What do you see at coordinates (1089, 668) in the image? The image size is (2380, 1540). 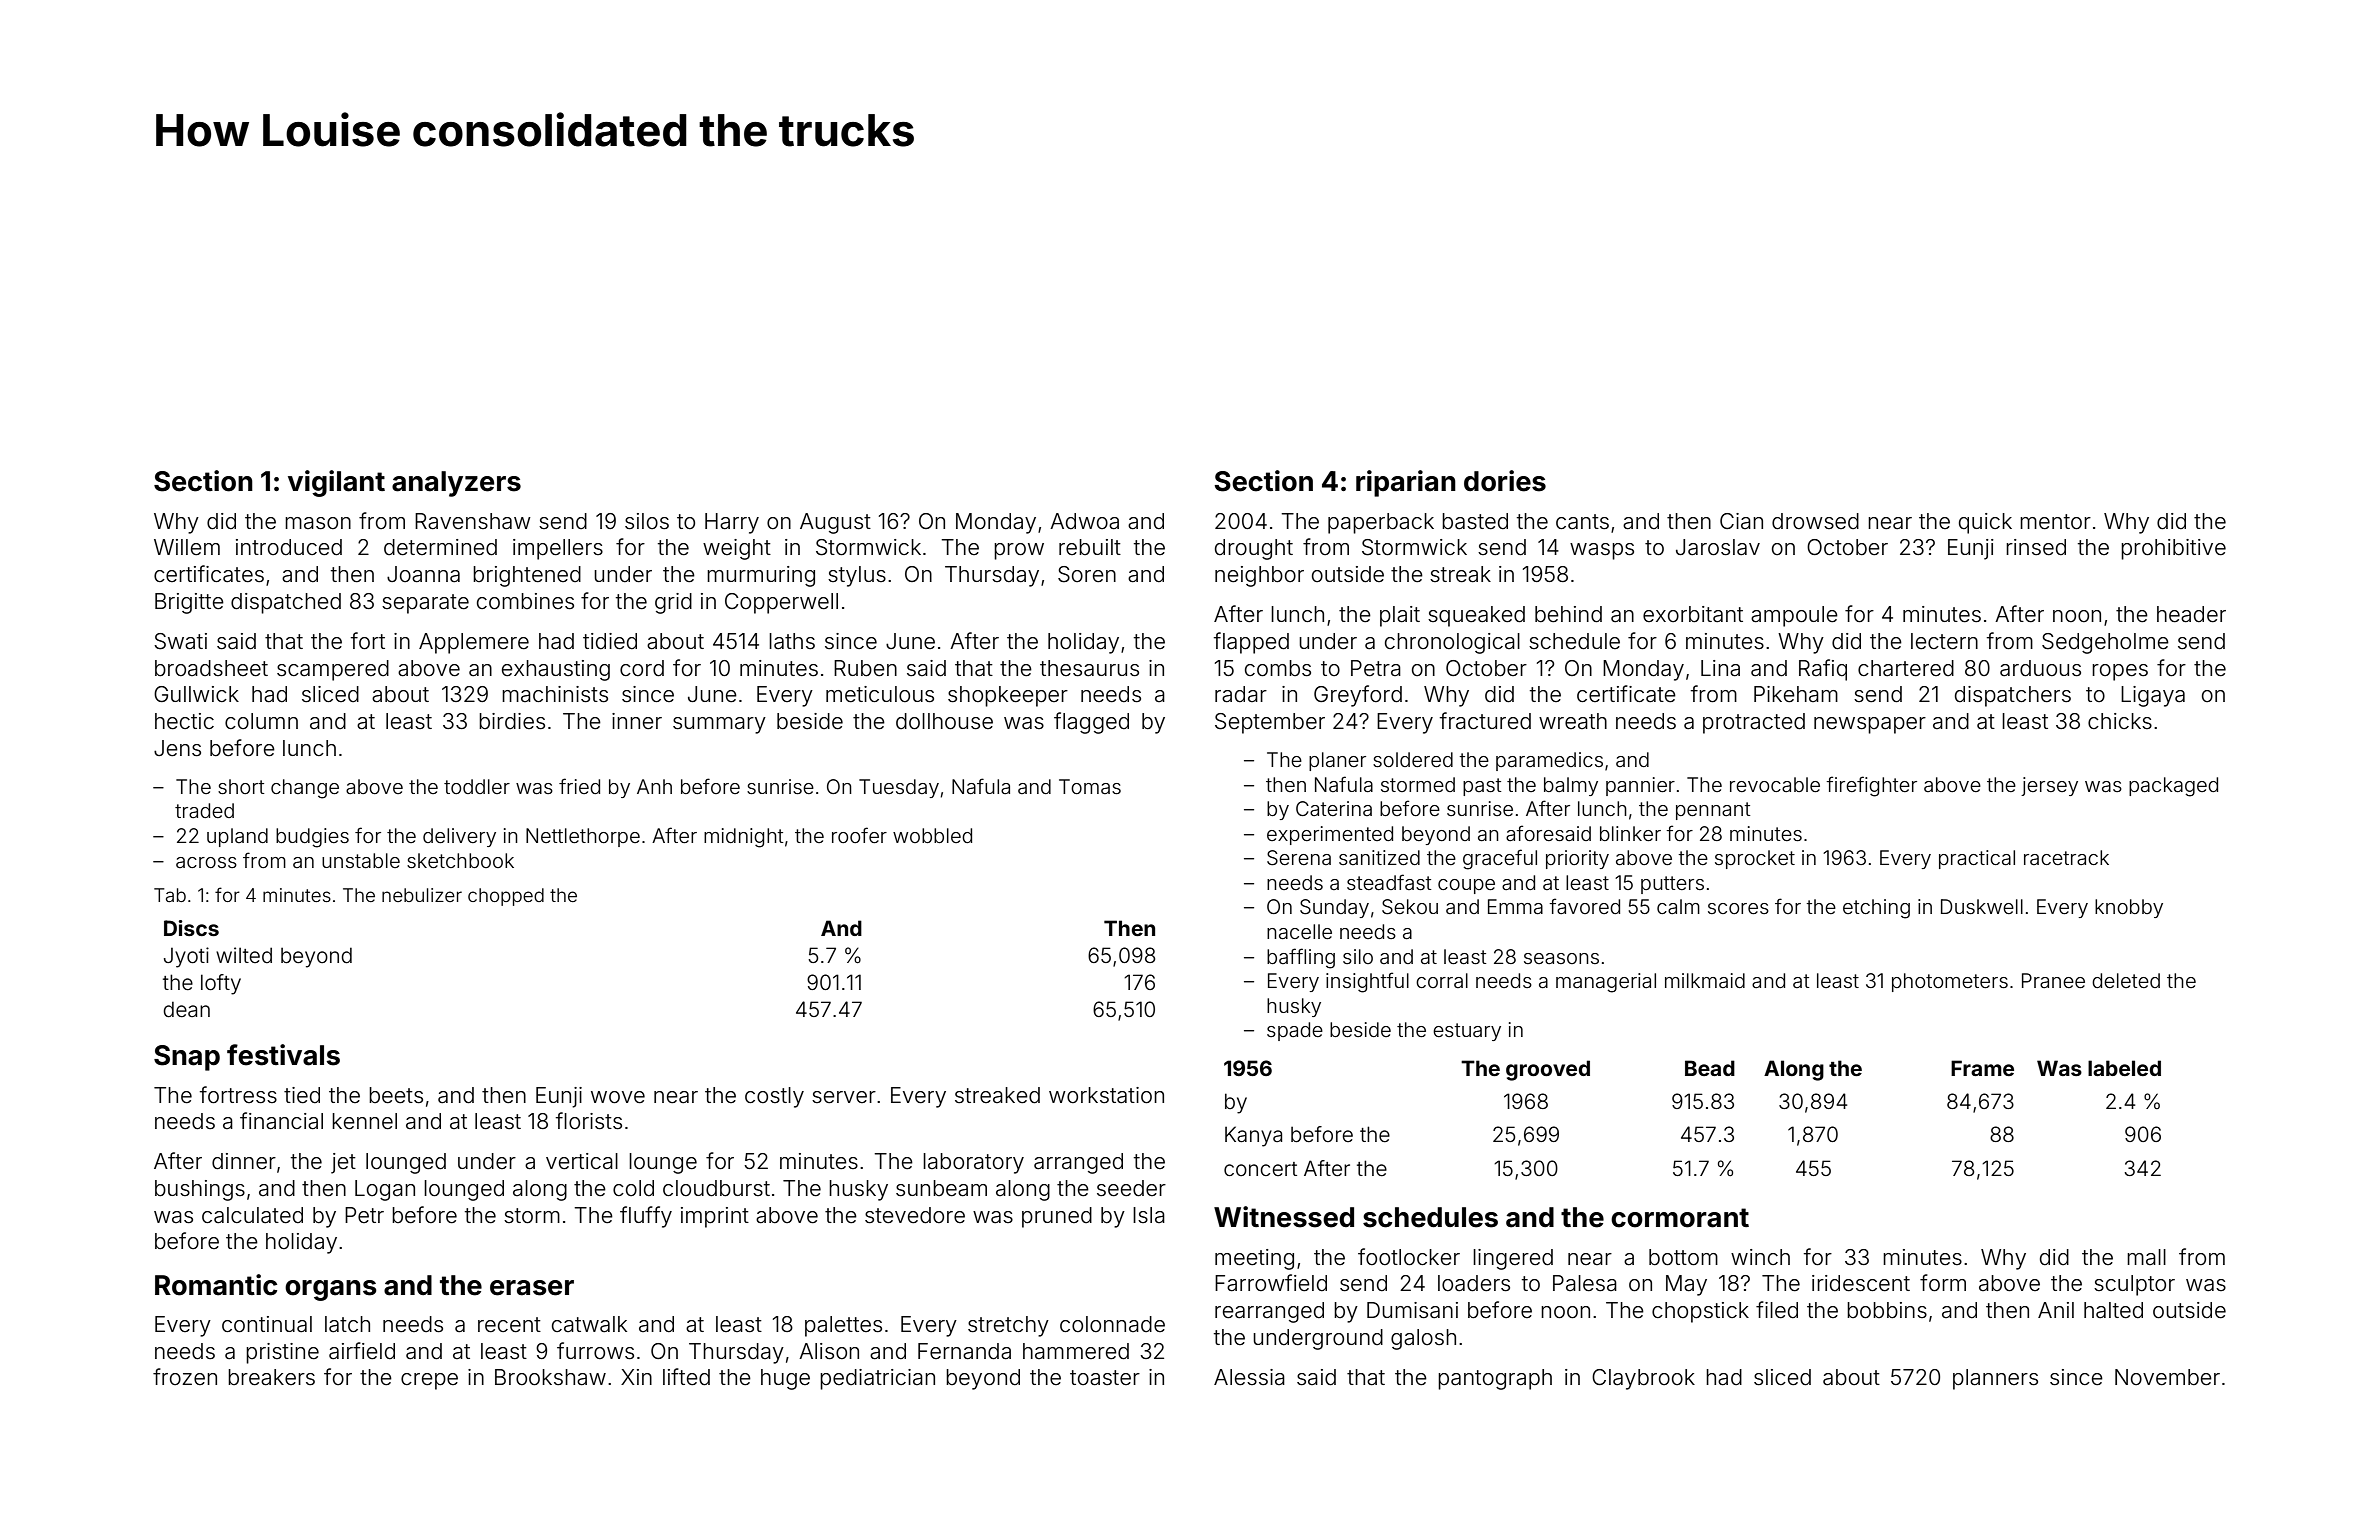 I see `thesaurus` at bounding box center [1089, 668].
